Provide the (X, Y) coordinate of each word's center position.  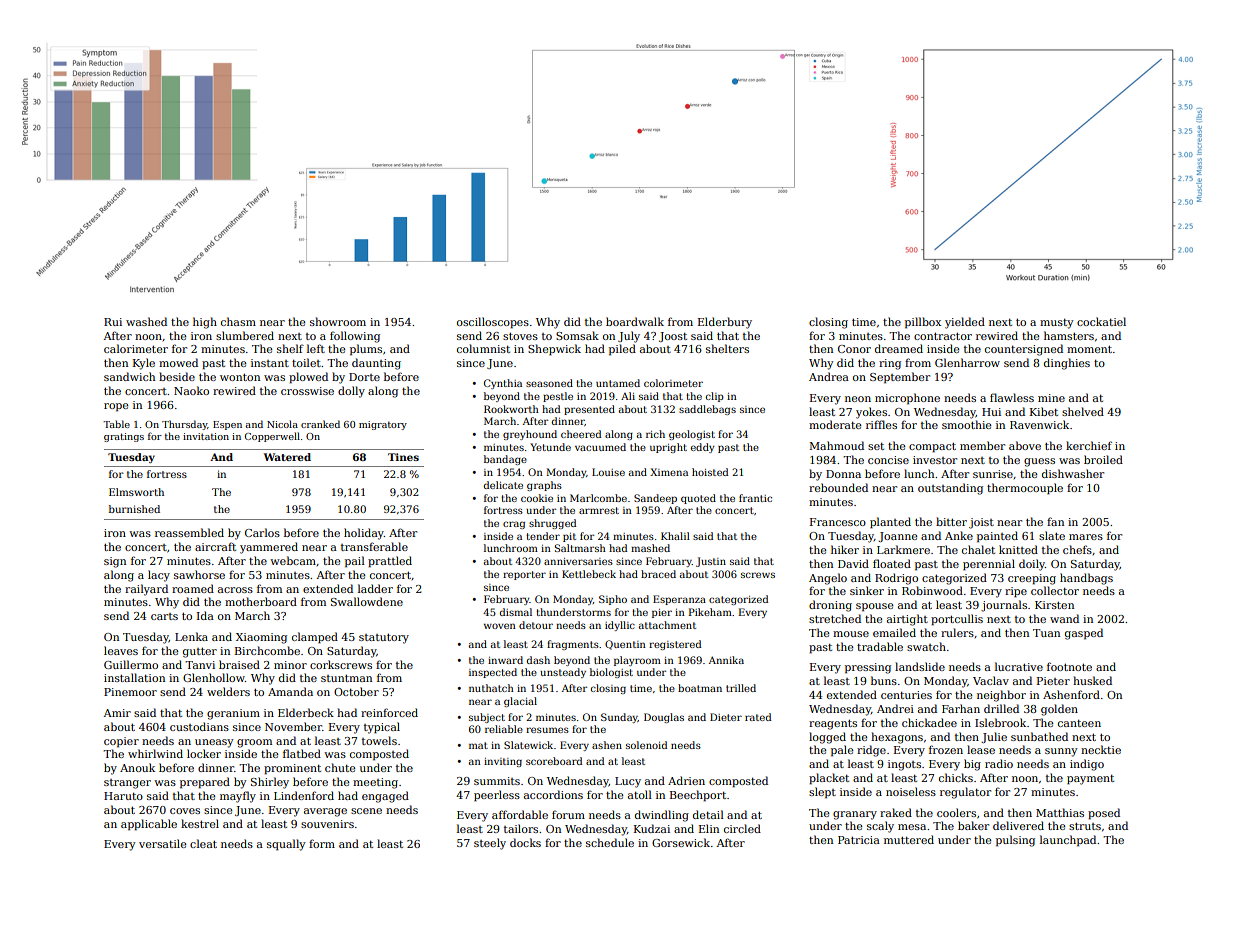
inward (505, 660)
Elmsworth (136, 492)
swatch (926, 646)
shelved (1083, 411)
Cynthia (503, 384)
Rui (113, 322)
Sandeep (655, 499)
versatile (162, 843)
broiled (1103, 459)
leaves (121, 650)
